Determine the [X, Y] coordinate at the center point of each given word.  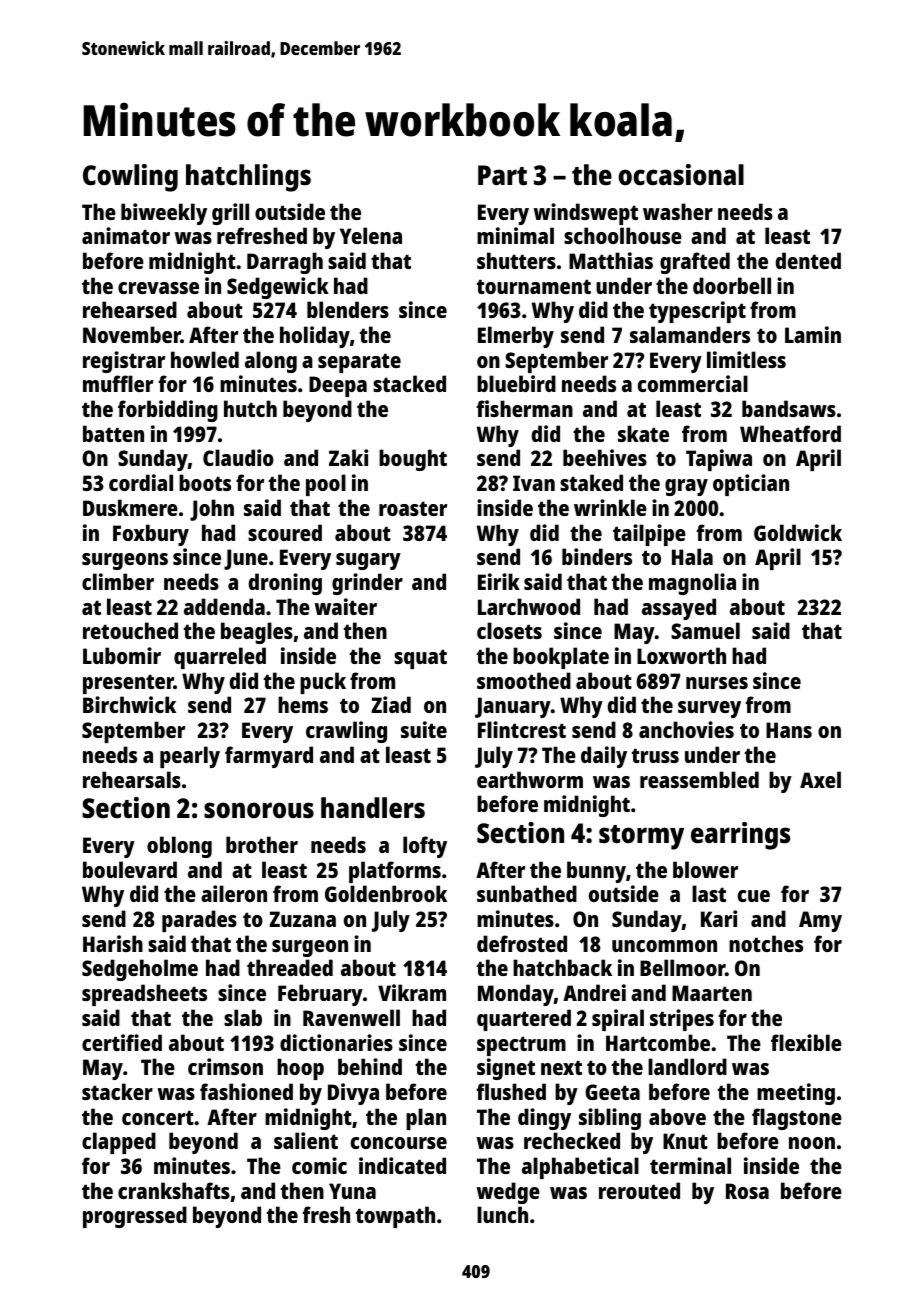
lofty [425, 847]
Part [502, 175]
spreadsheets [144, 995]
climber [118, 581]
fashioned [246, 1091]
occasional [681, 174]
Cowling [130, 178]
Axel [820, 779]
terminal [690, 1165]
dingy [544, 1119]
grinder [367, 584]
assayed [679, 609]
